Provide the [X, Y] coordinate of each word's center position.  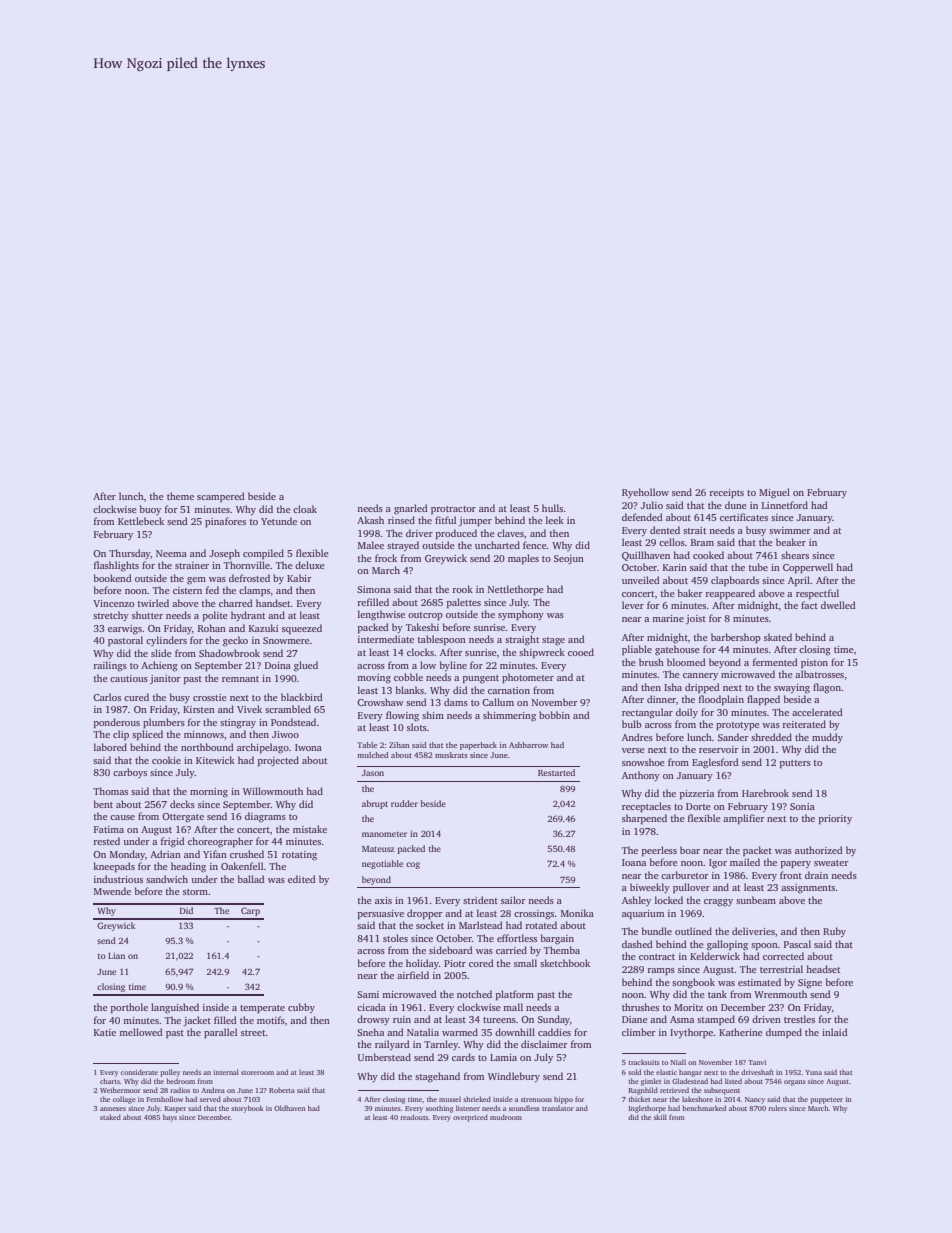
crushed [247, 854]
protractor [453, 510]
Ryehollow [645, 493]
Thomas [110, 791]
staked [110, 1117]
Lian [116, 955]
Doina [278, 665]
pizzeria [697, 795]
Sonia [802, 806]
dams [456, 702]
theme [180, 496]
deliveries [753, 931]
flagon [827, 688]
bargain [557, 939]
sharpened [644, 819]
